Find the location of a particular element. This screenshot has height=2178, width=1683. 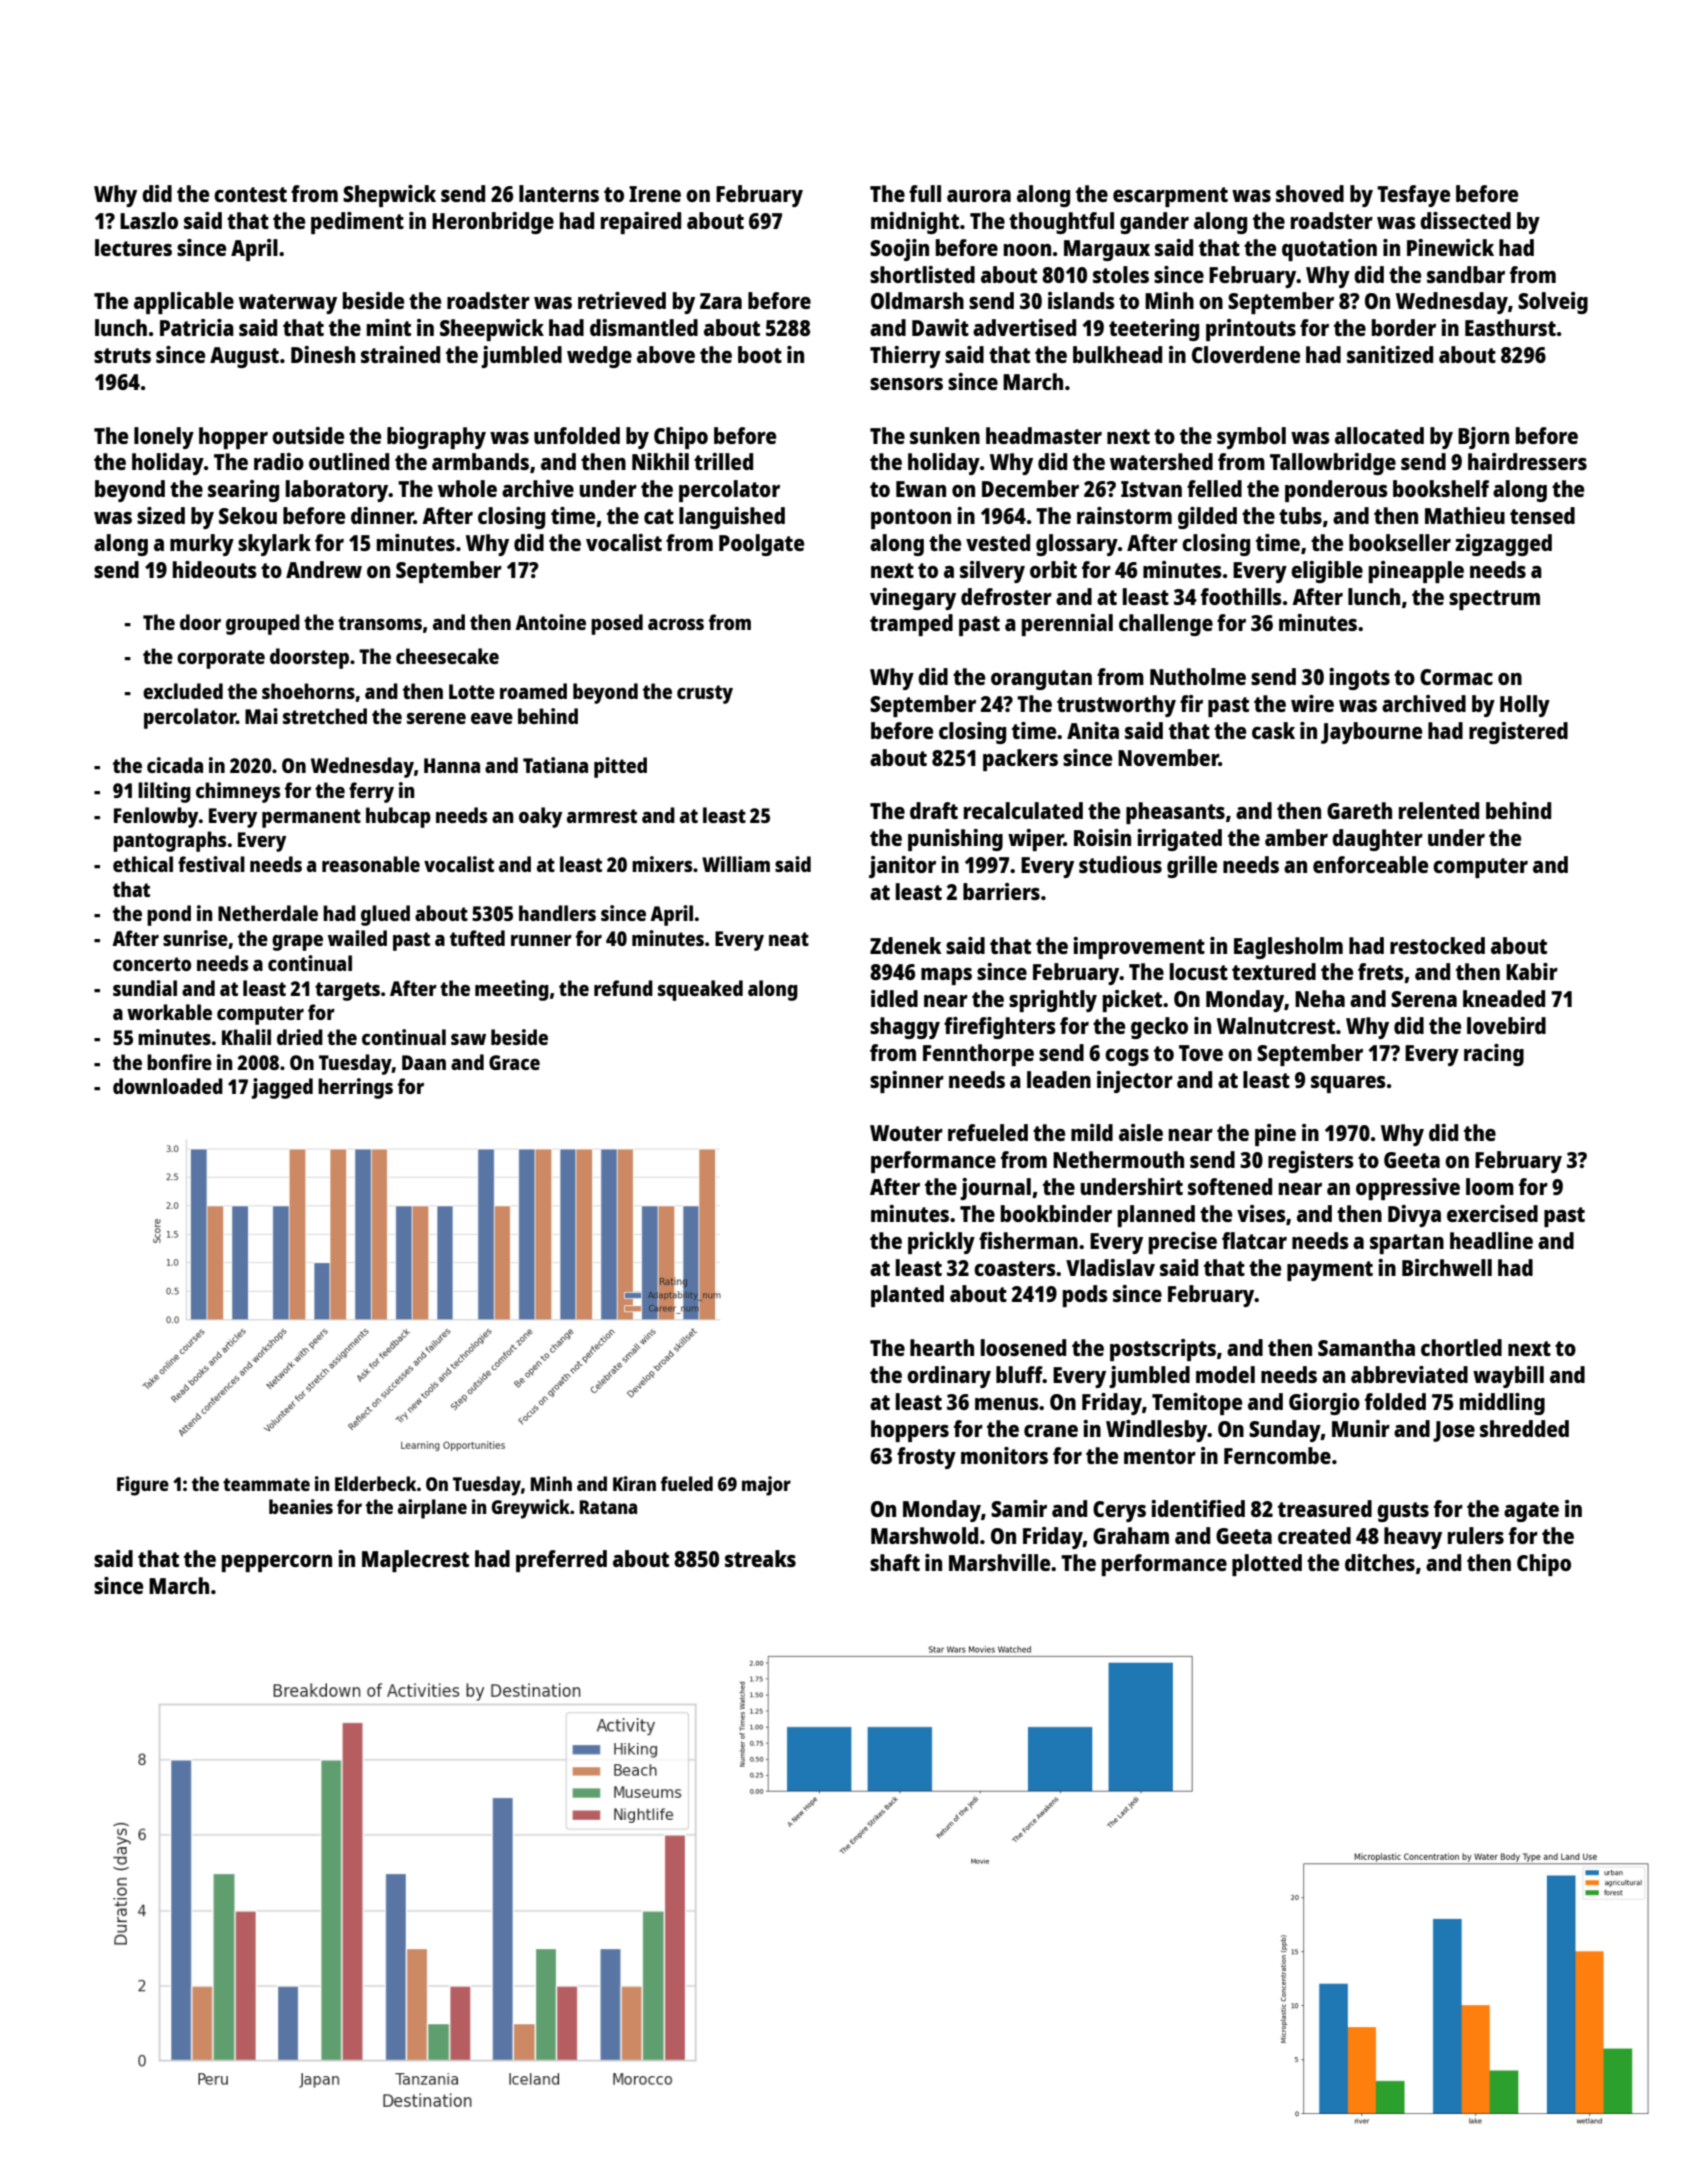

tufted is located at coordinates (477, 938).
